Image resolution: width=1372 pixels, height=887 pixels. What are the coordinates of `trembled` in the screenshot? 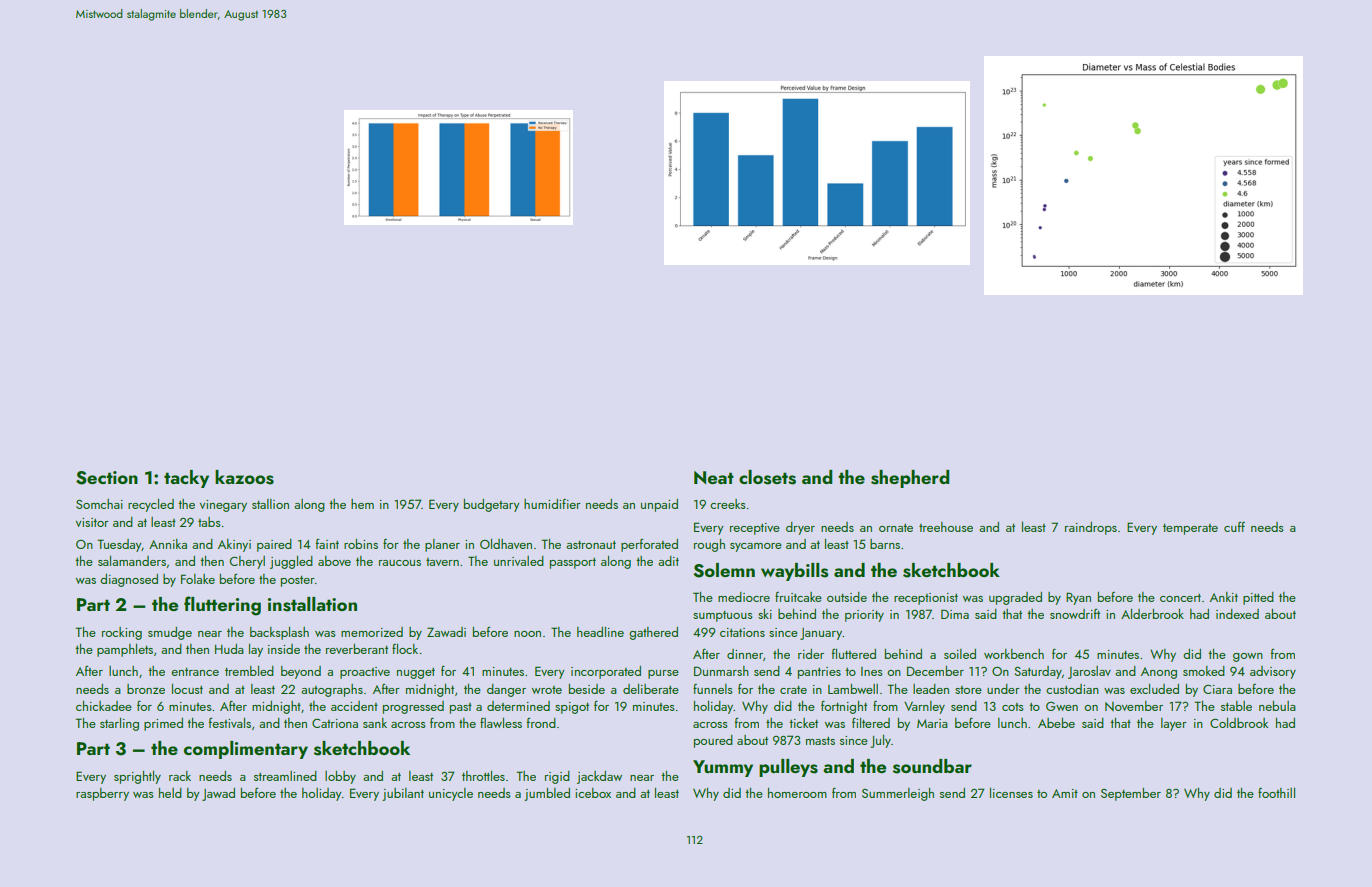 It's located at (249, 671).
